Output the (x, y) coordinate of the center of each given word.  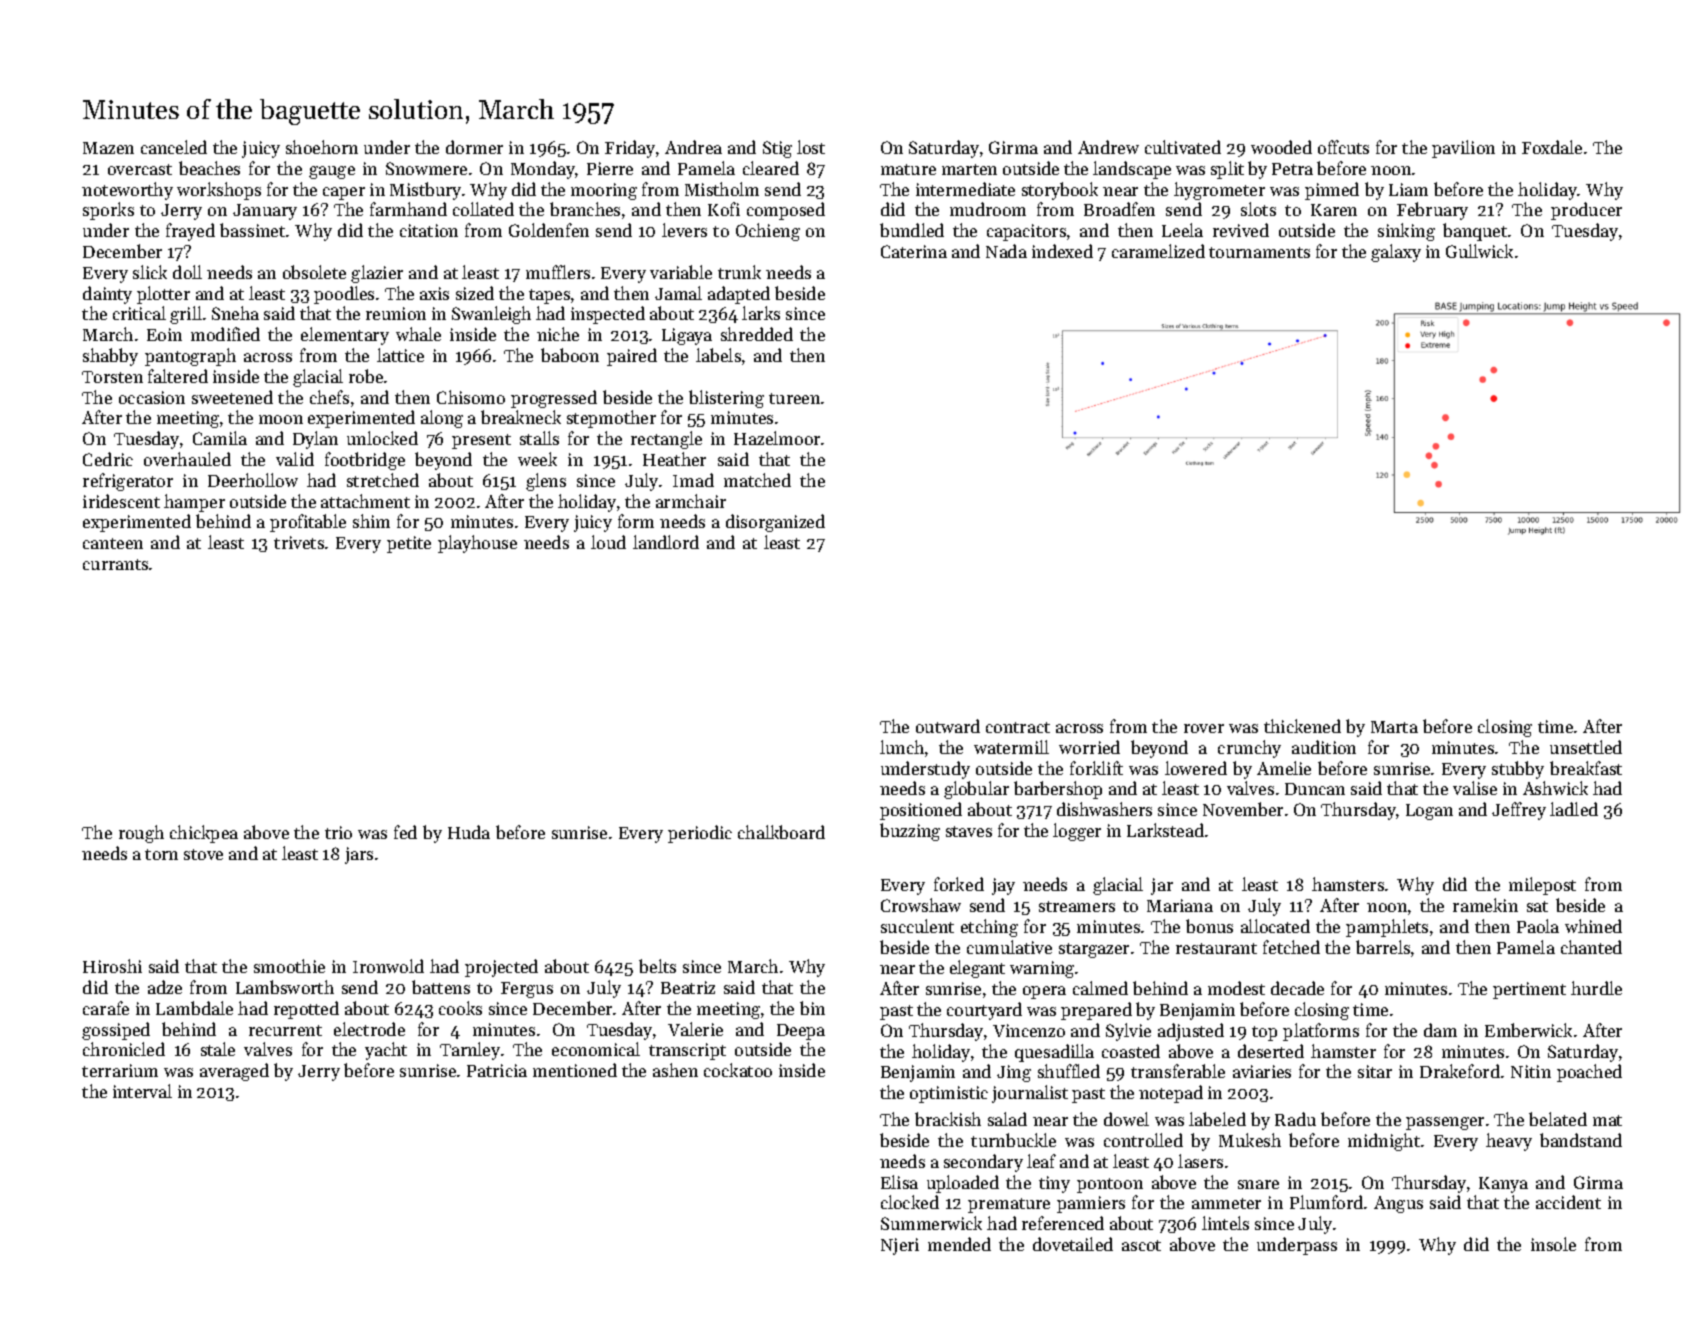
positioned (921, 811)
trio (338, 832)
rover (1204, 728)
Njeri (900, 1246)
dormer (474, 147)
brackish (948, 1119)
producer (1586, 211)
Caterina (914, 251)
